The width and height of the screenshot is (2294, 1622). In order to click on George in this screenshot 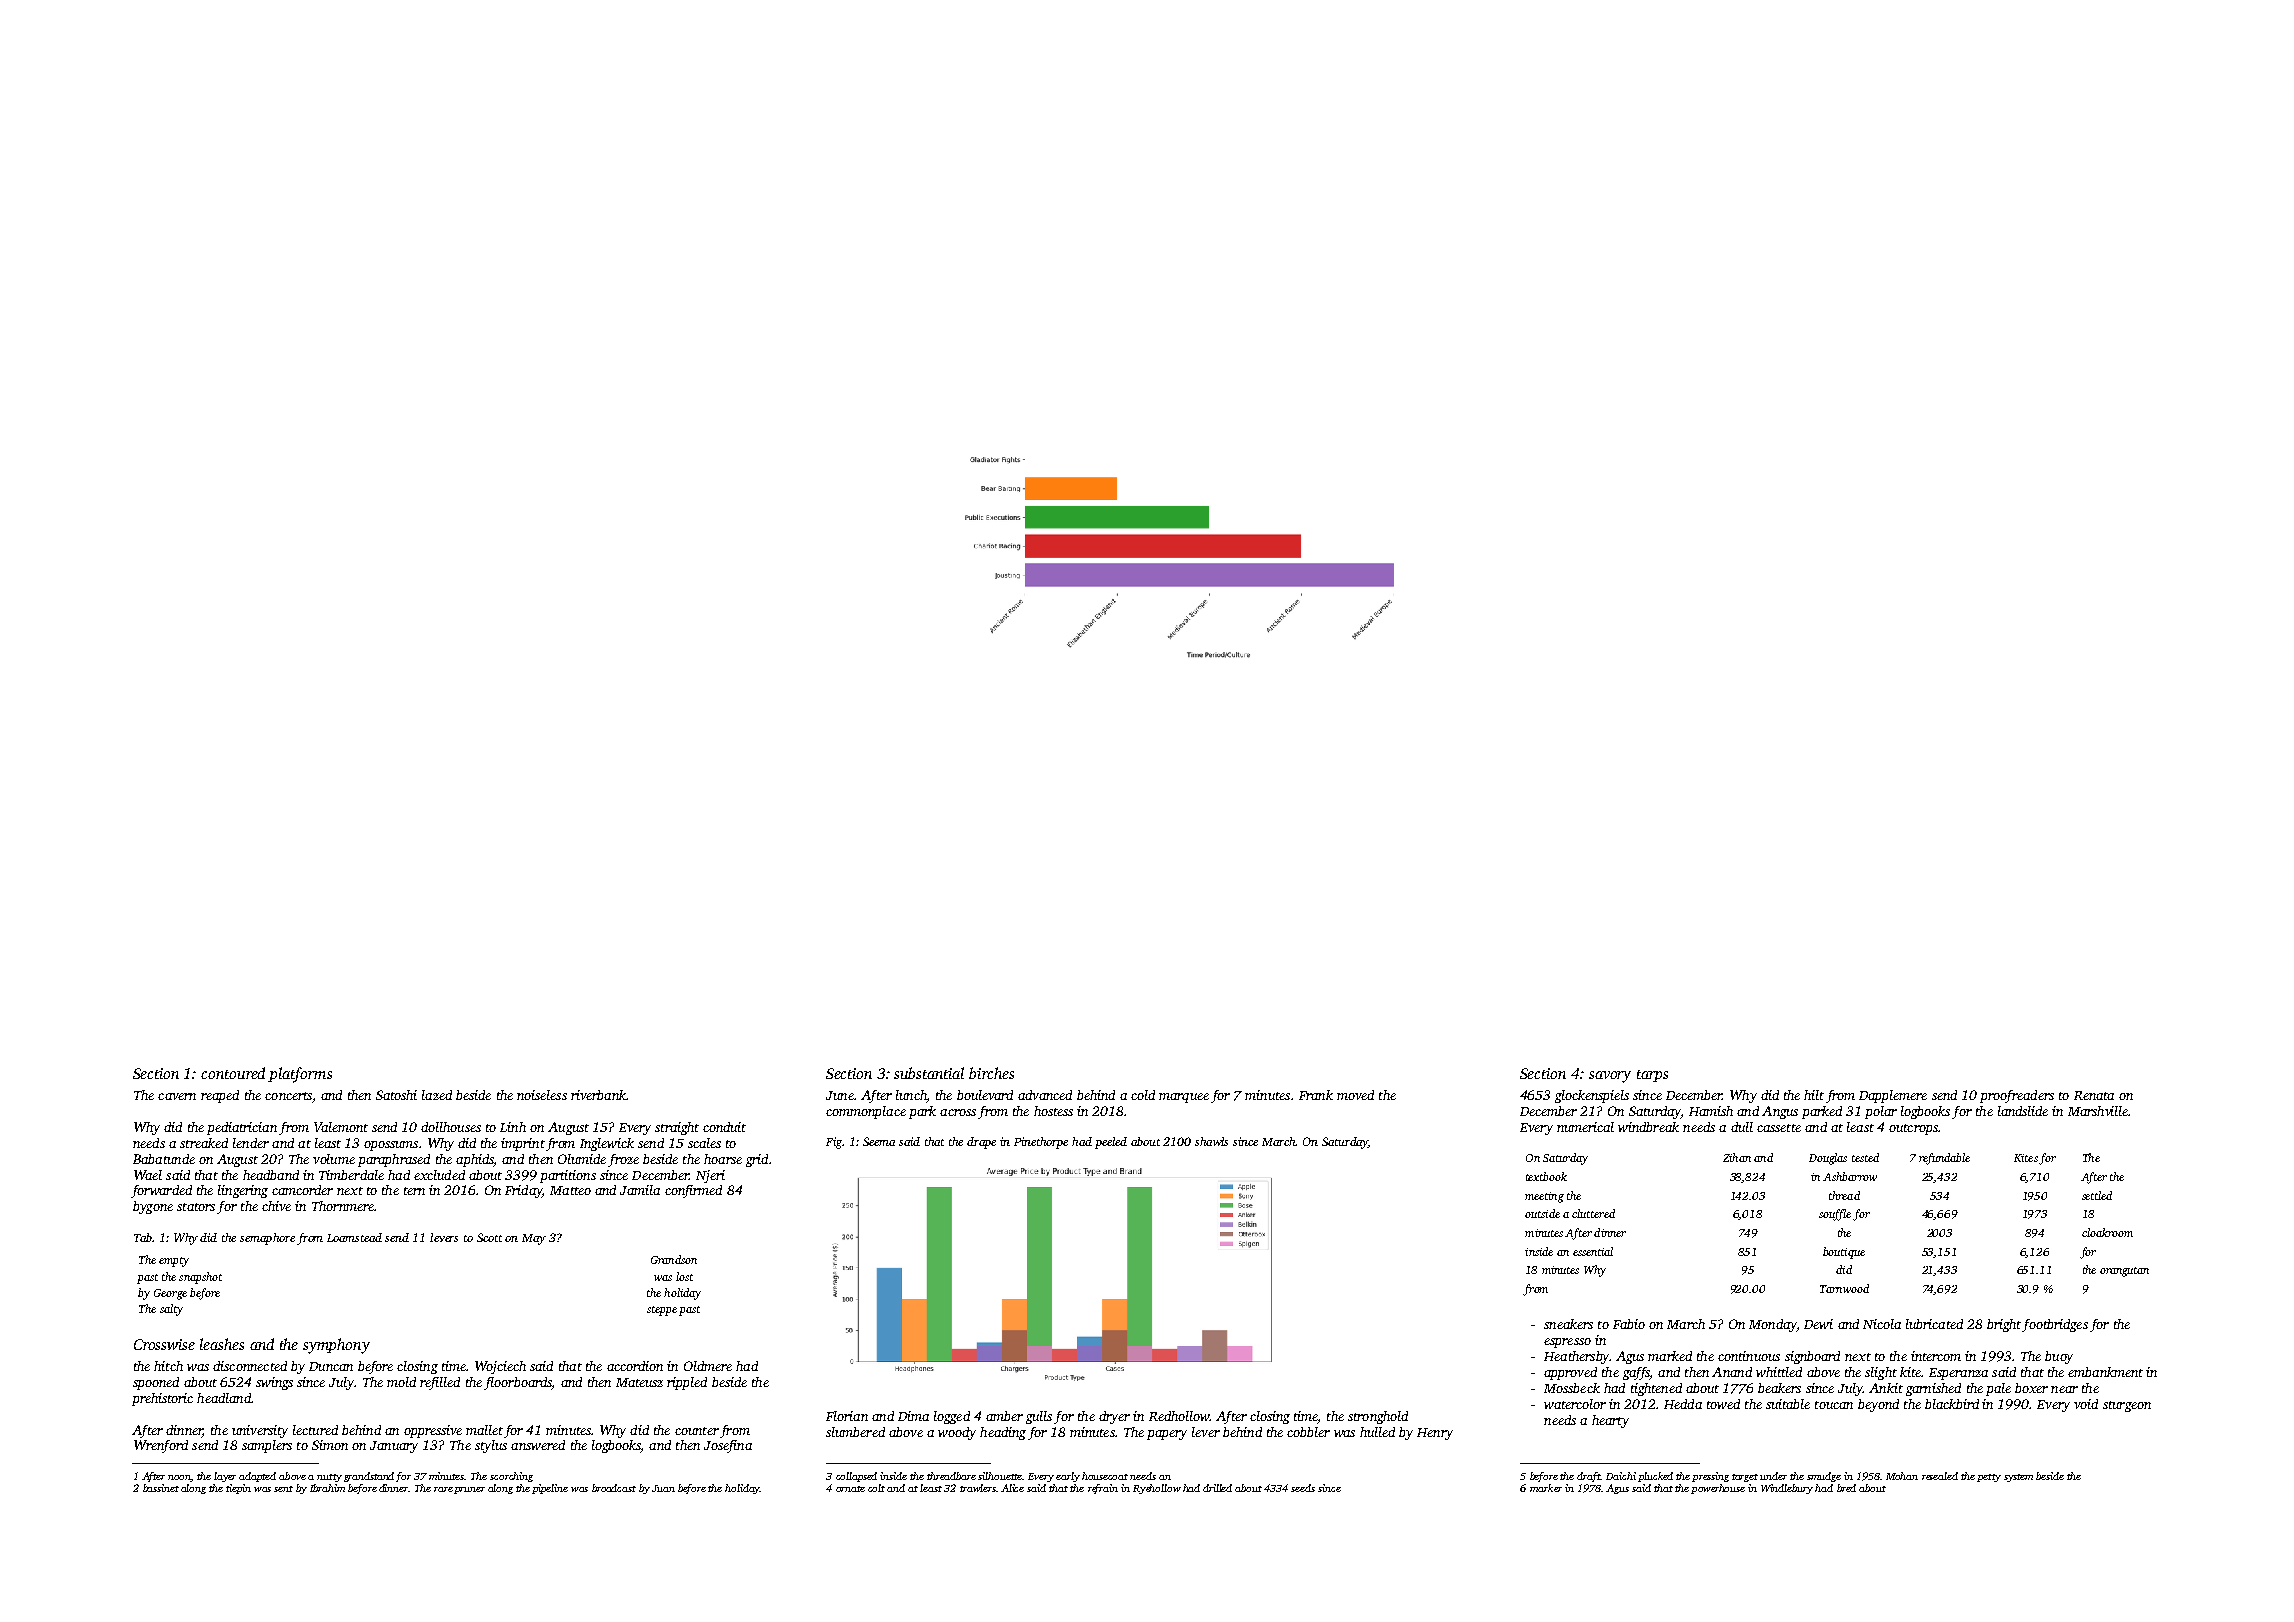, I will do `click(170, 1294)`.
